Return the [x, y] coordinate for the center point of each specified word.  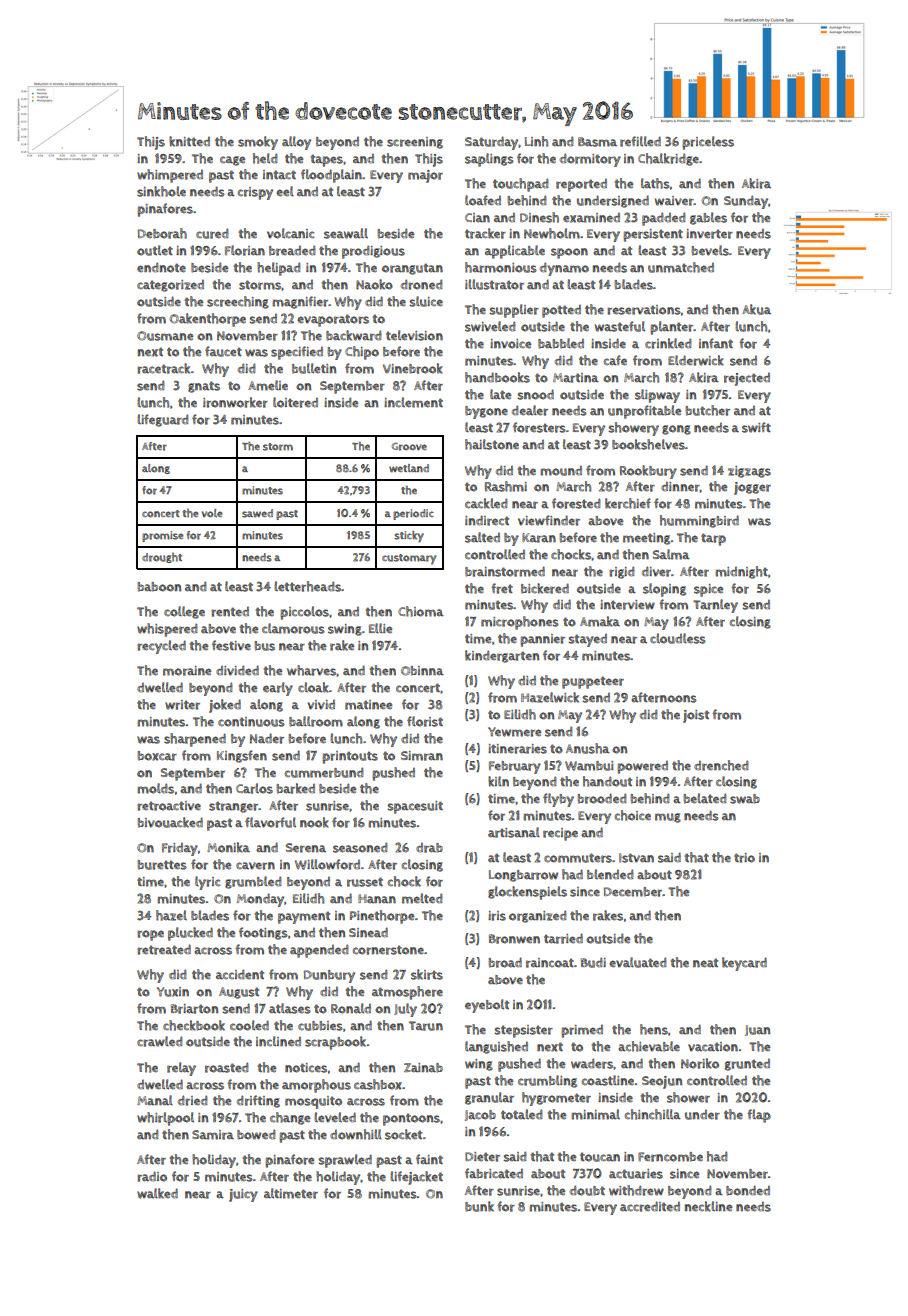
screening [415, 143]
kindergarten [502, 656]
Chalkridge [668, 159]
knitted [189, 141]
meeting [646, 539]
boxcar [157, 756]
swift [756, 427]
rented [230, 612]
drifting [258, 1101]
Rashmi [506, 486]
